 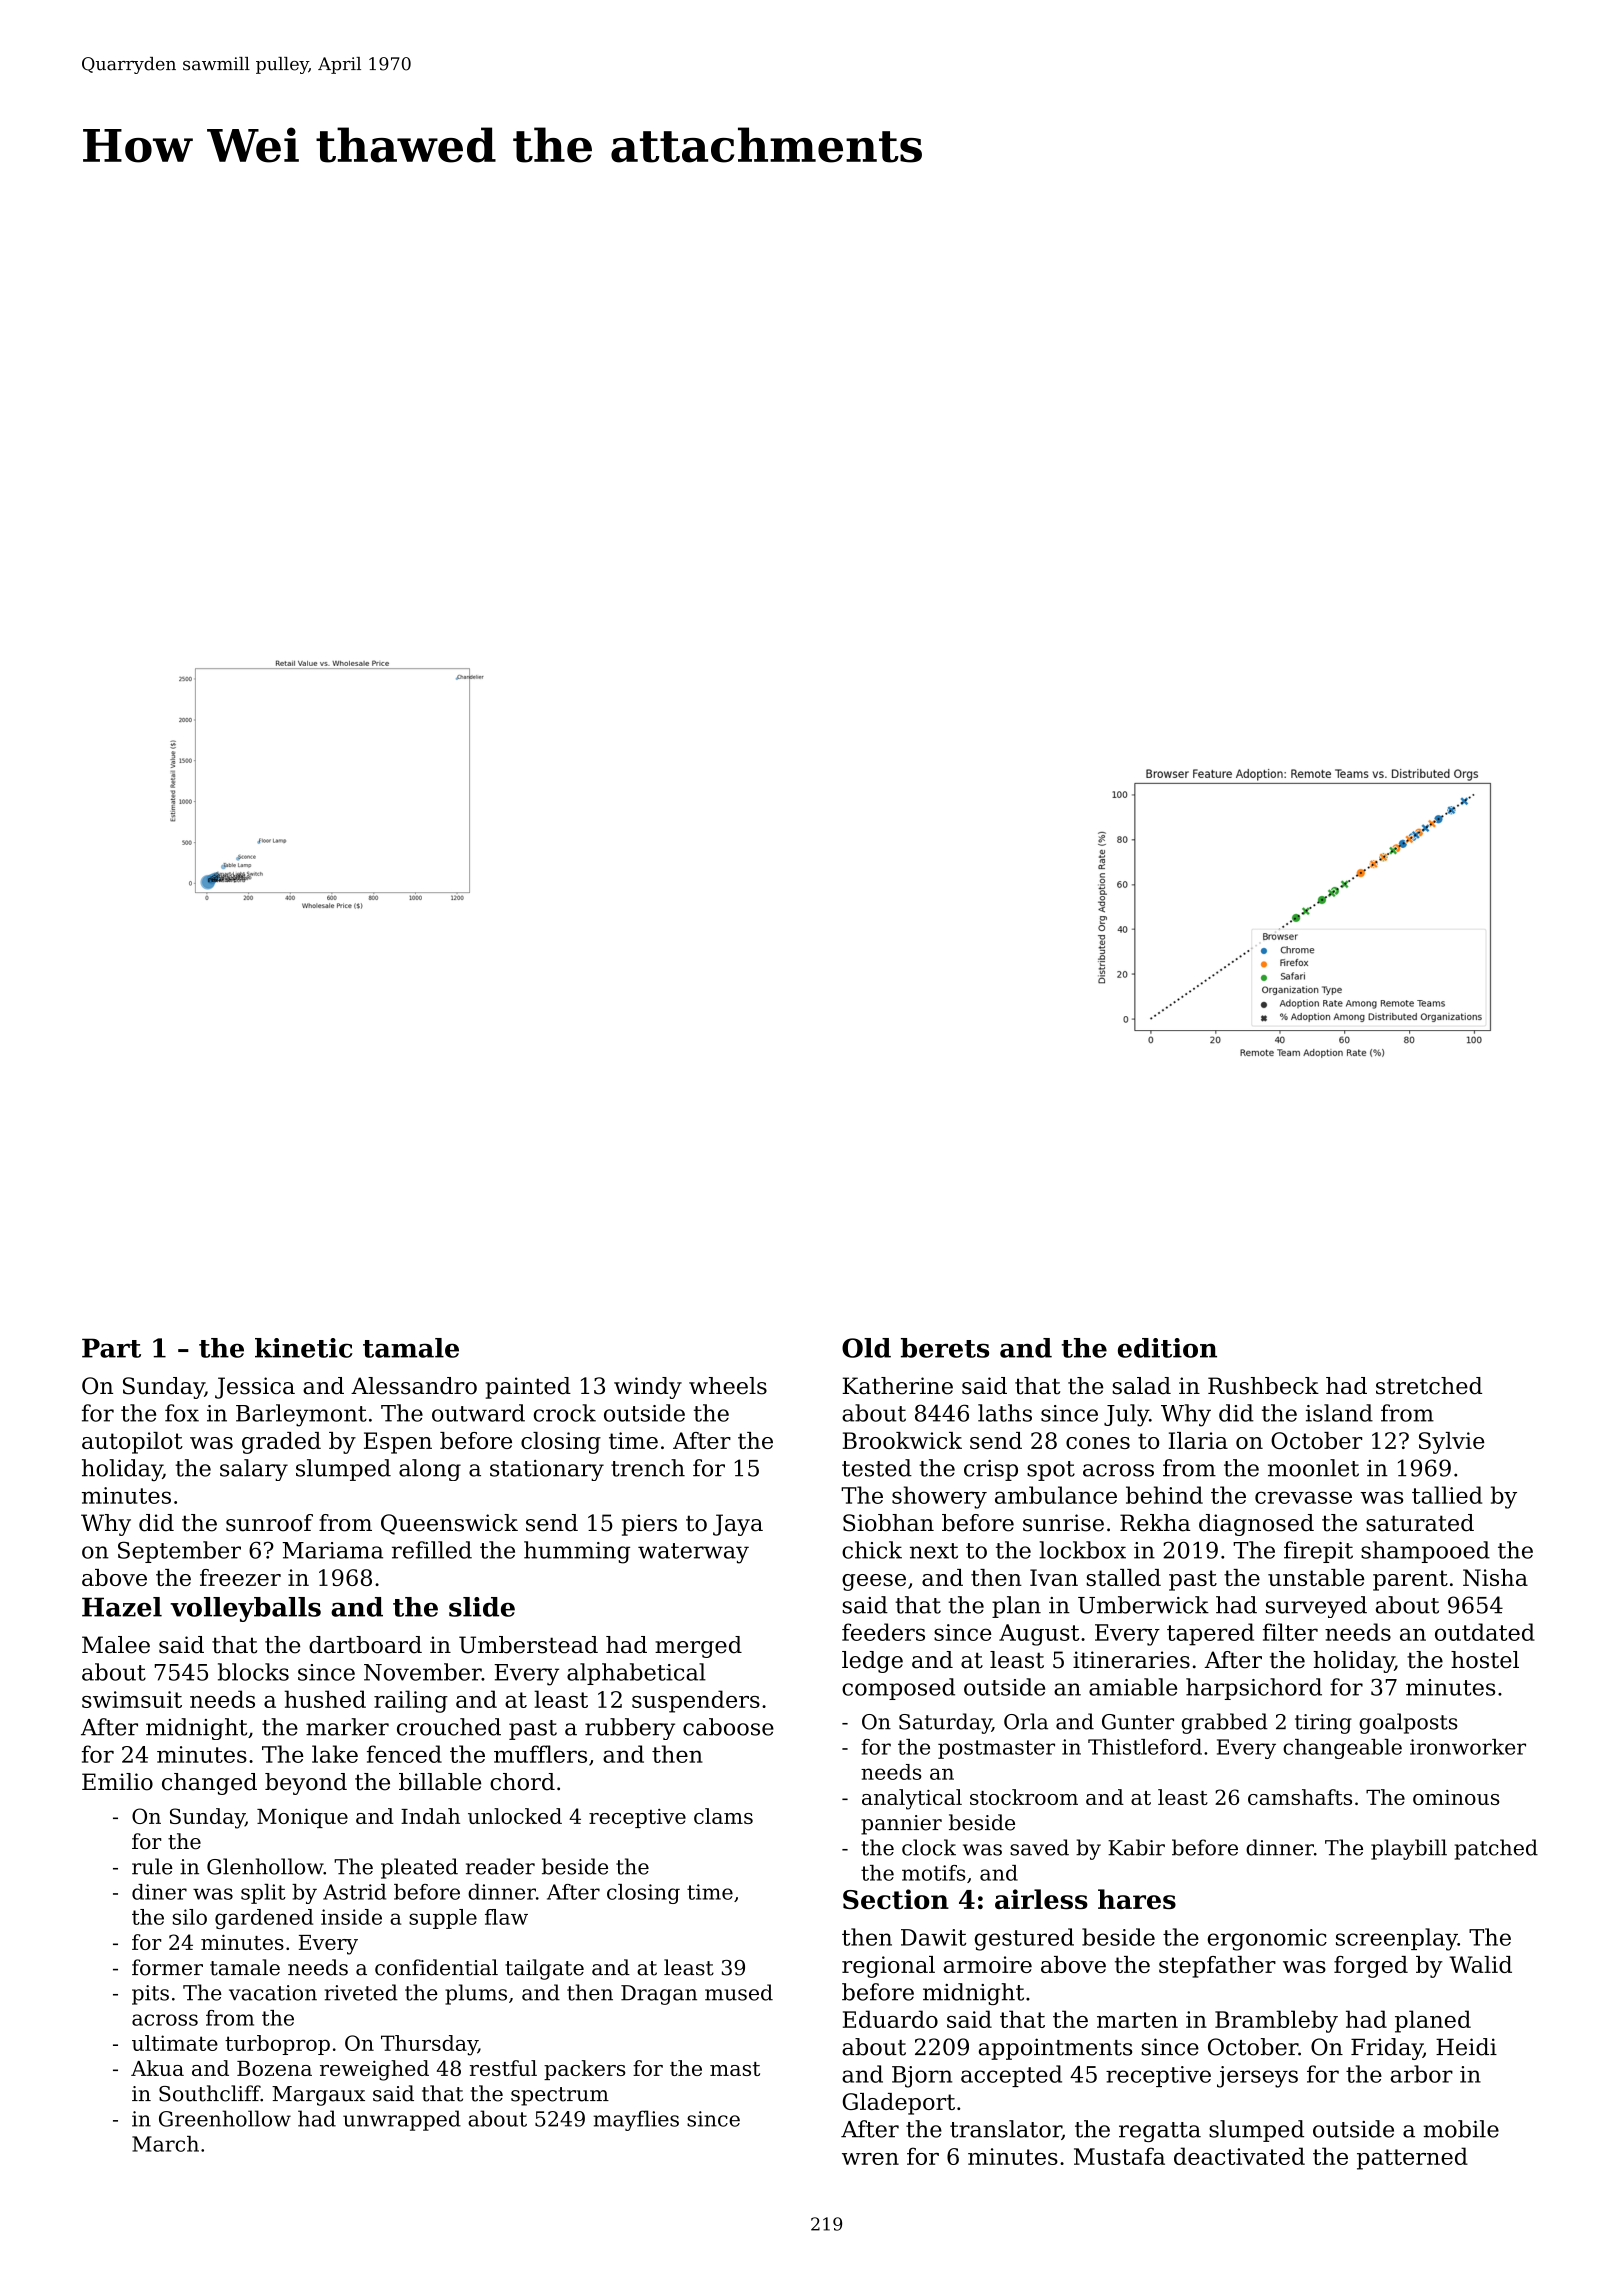 I want to click on Greenhollow, so click(x=225, y=2118).
